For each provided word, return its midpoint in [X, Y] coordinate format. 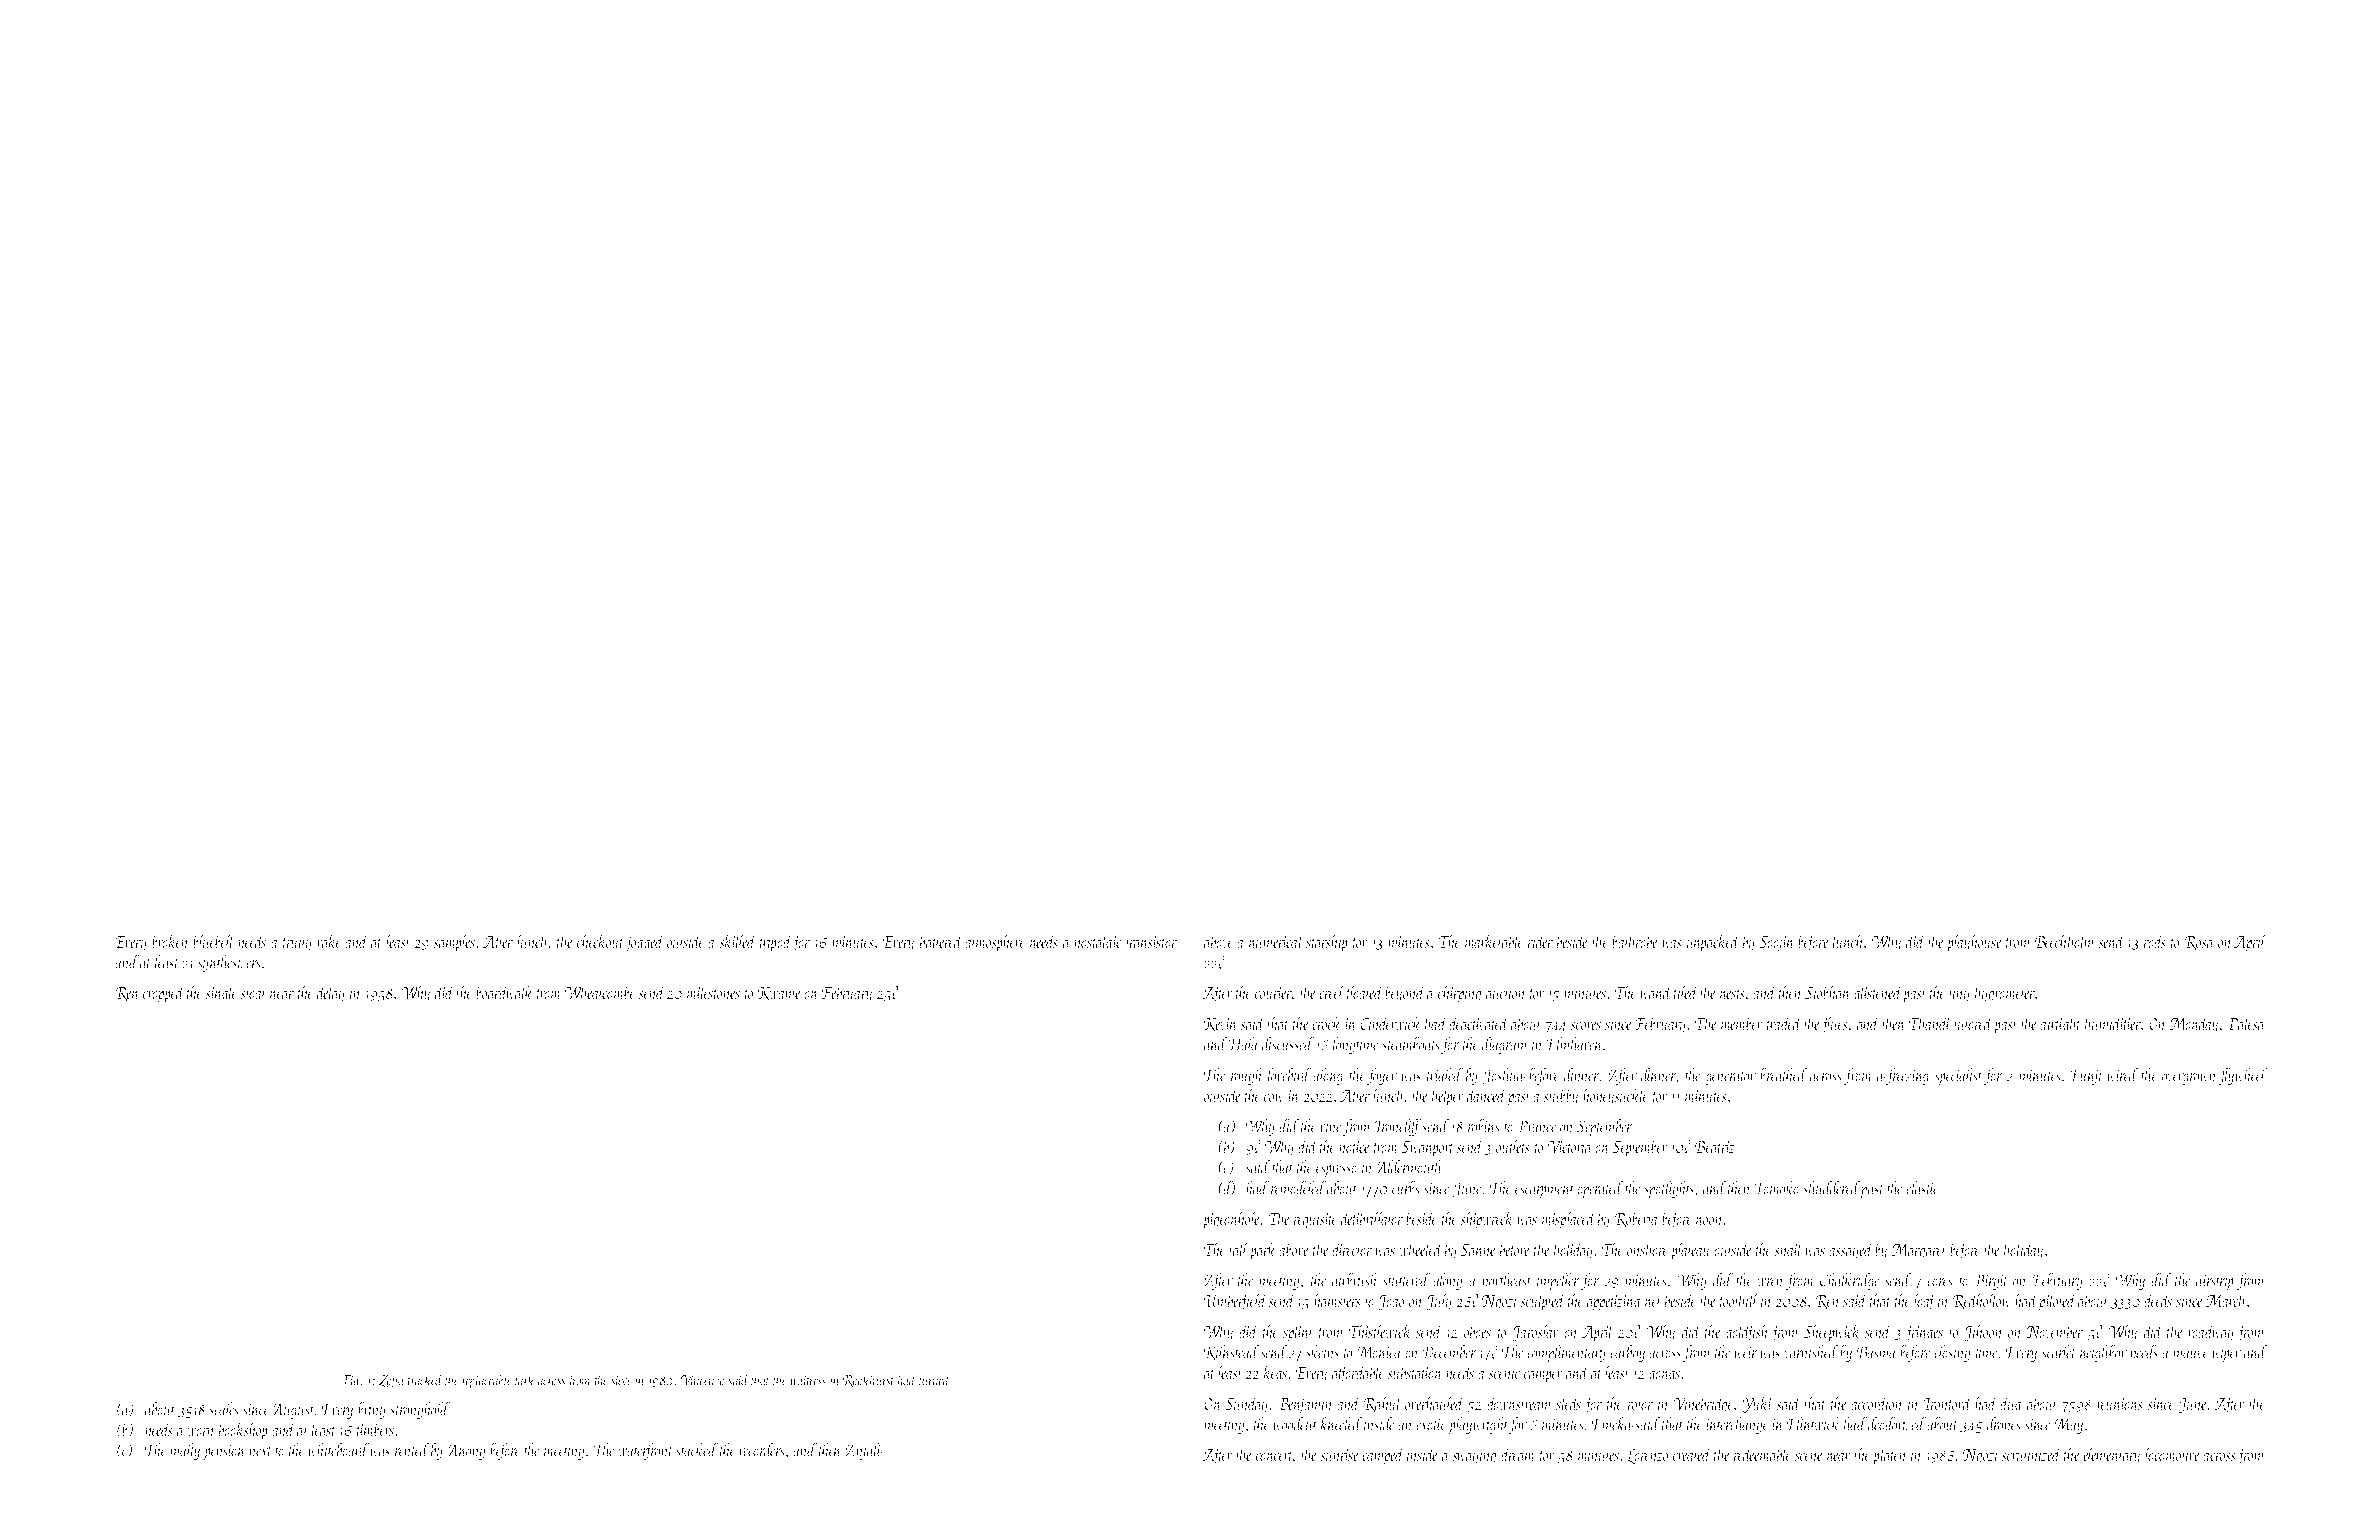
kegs [1275, 1374]
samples [454, 943]
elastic [1923, 1188]
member [1742, 1023]
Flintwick [1814, 1424]
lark [525, 1379]
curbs [1406, 1188]
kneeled [1342, 1424]
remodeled [1298, 1188]
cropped [164, 994]
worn [201, 1431]
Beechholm [2065, 941]
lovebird [1289, 1075]
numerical [1277, 941]
